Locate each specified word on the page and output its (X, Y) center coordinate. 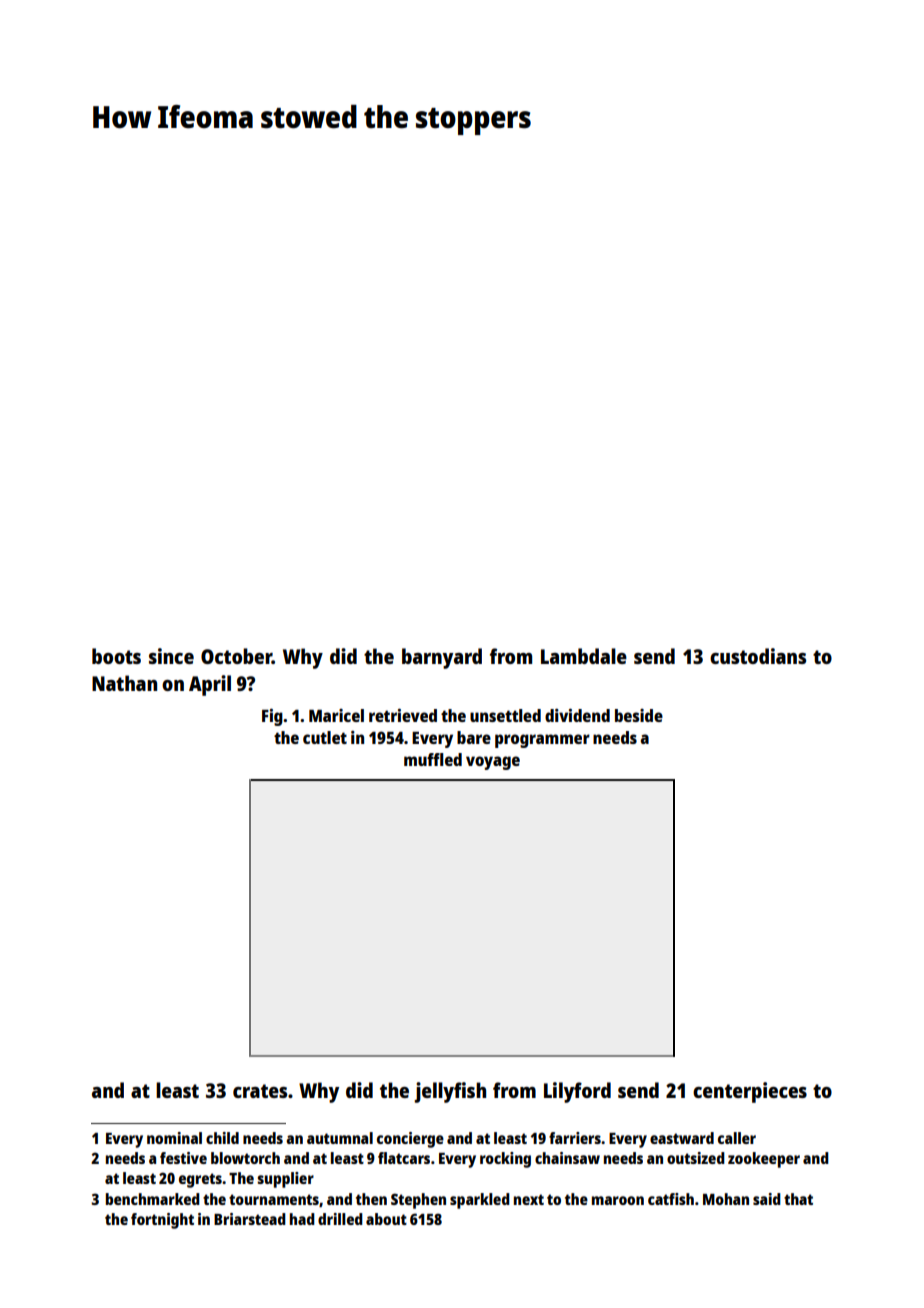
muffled (433, 759)
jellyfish (450, 1092)
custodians (758, 656)
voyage (493, 763)
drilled (340, 1219)
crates (260, 1091)
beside (639, 715)
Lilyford (577, 1092)
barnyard (442, 658)
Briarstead (250, 1219)
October (236, 656)
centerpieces (750, 1092)
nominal (174, 1138)
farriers (575, 1138)
